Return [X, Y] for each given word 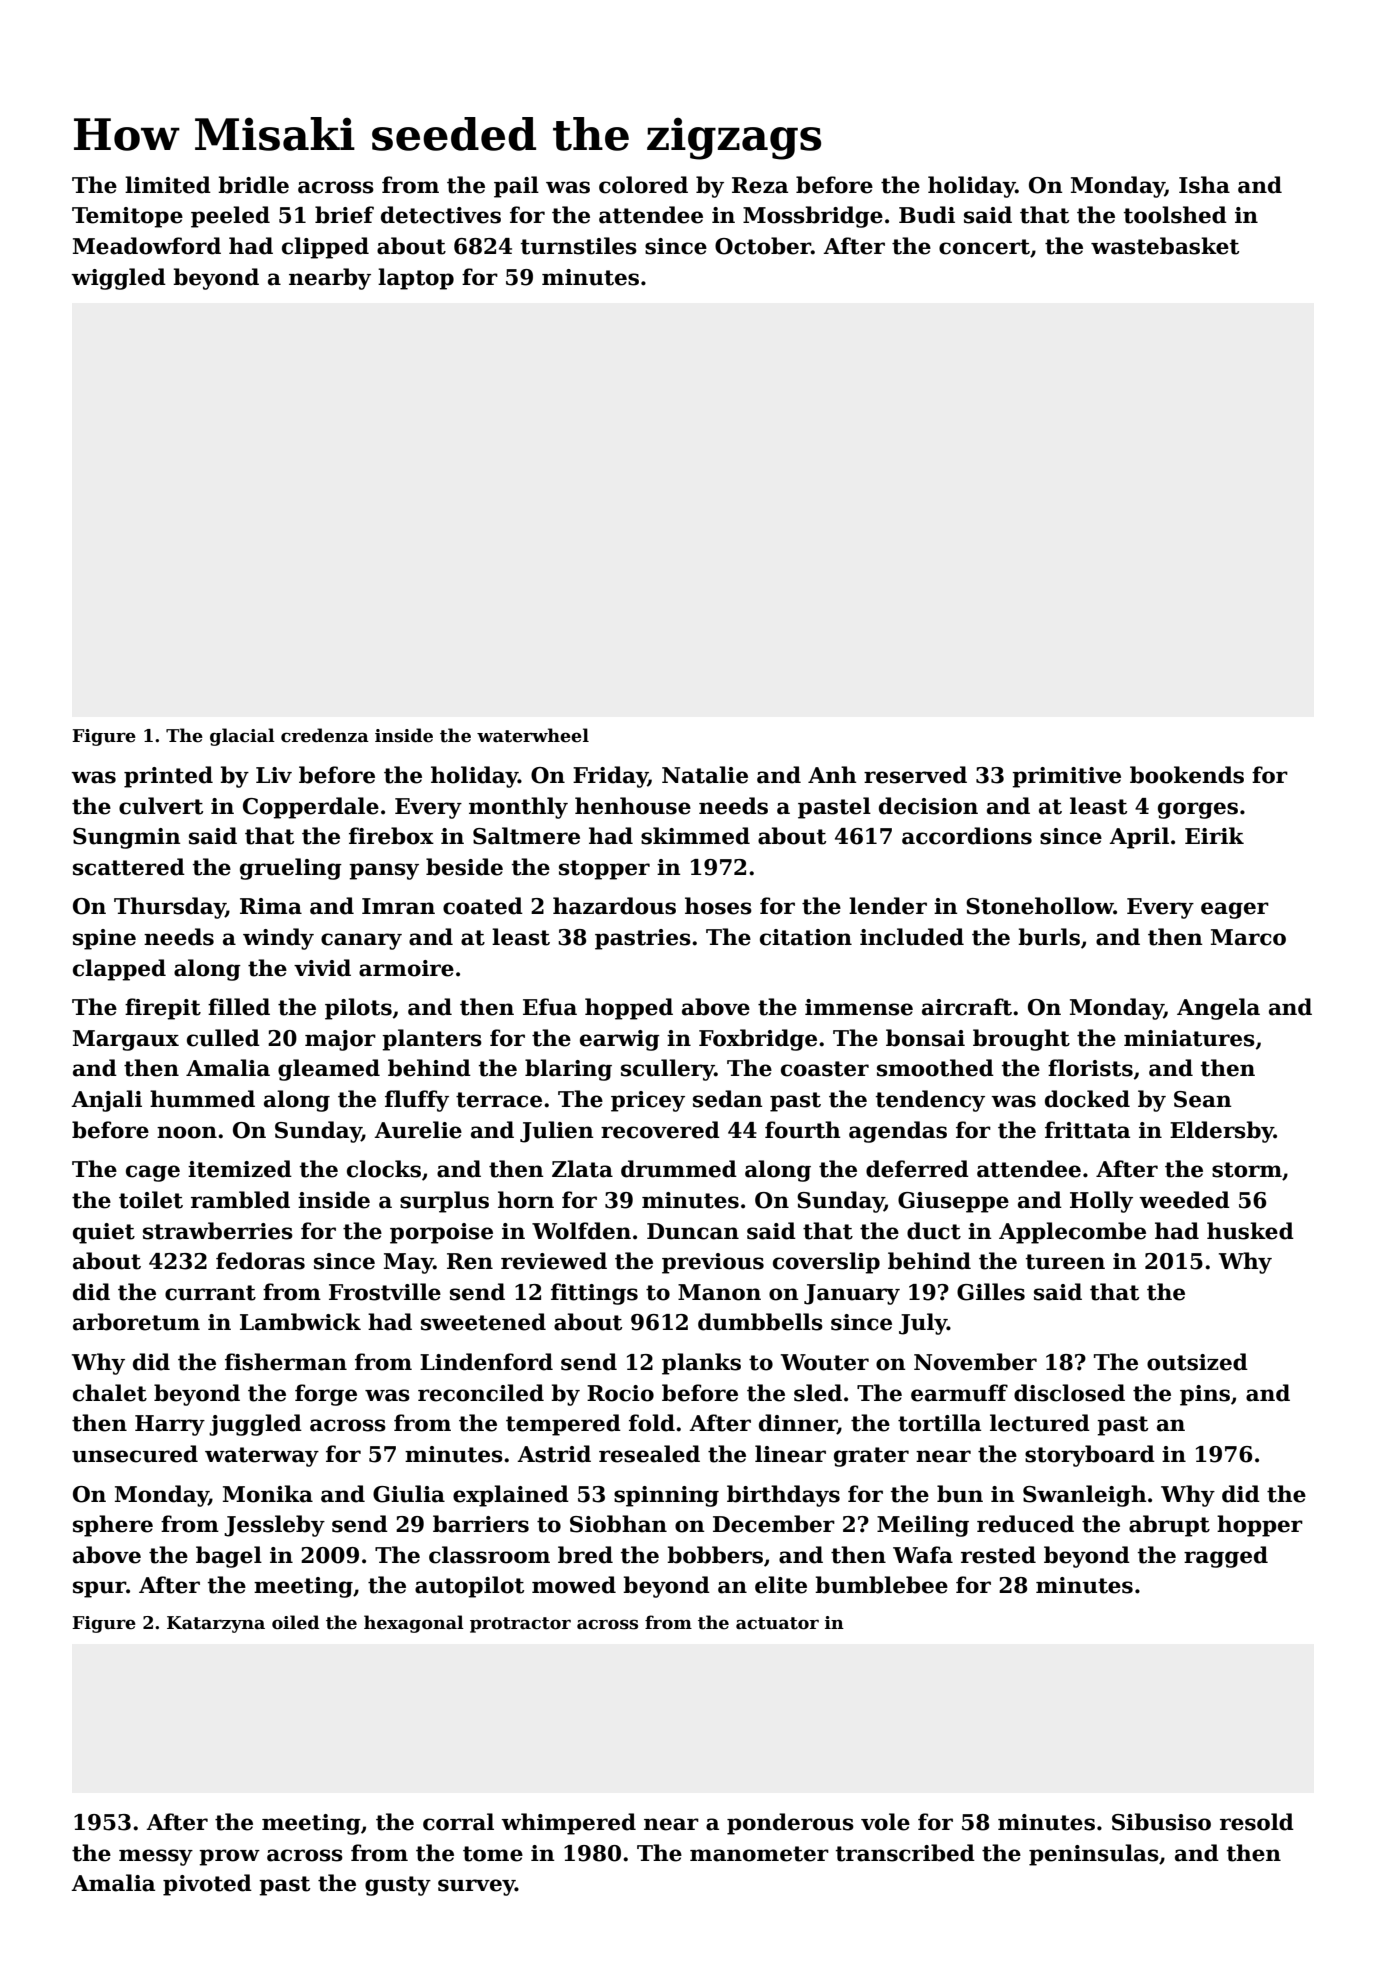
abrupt [1169, 1526]
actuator [777, 1623]
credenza [325, 735]
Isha [1204, 185]
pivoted [207, 1885]
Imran [398, 906]
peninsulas [1094, 1855]
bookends [1187, 775]
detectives [441, 215]
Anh [832, 774]
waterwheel [533, 735]
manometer [759, 1854]
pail [516, 187]
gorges [1198, 810]
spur [99, 1589]
